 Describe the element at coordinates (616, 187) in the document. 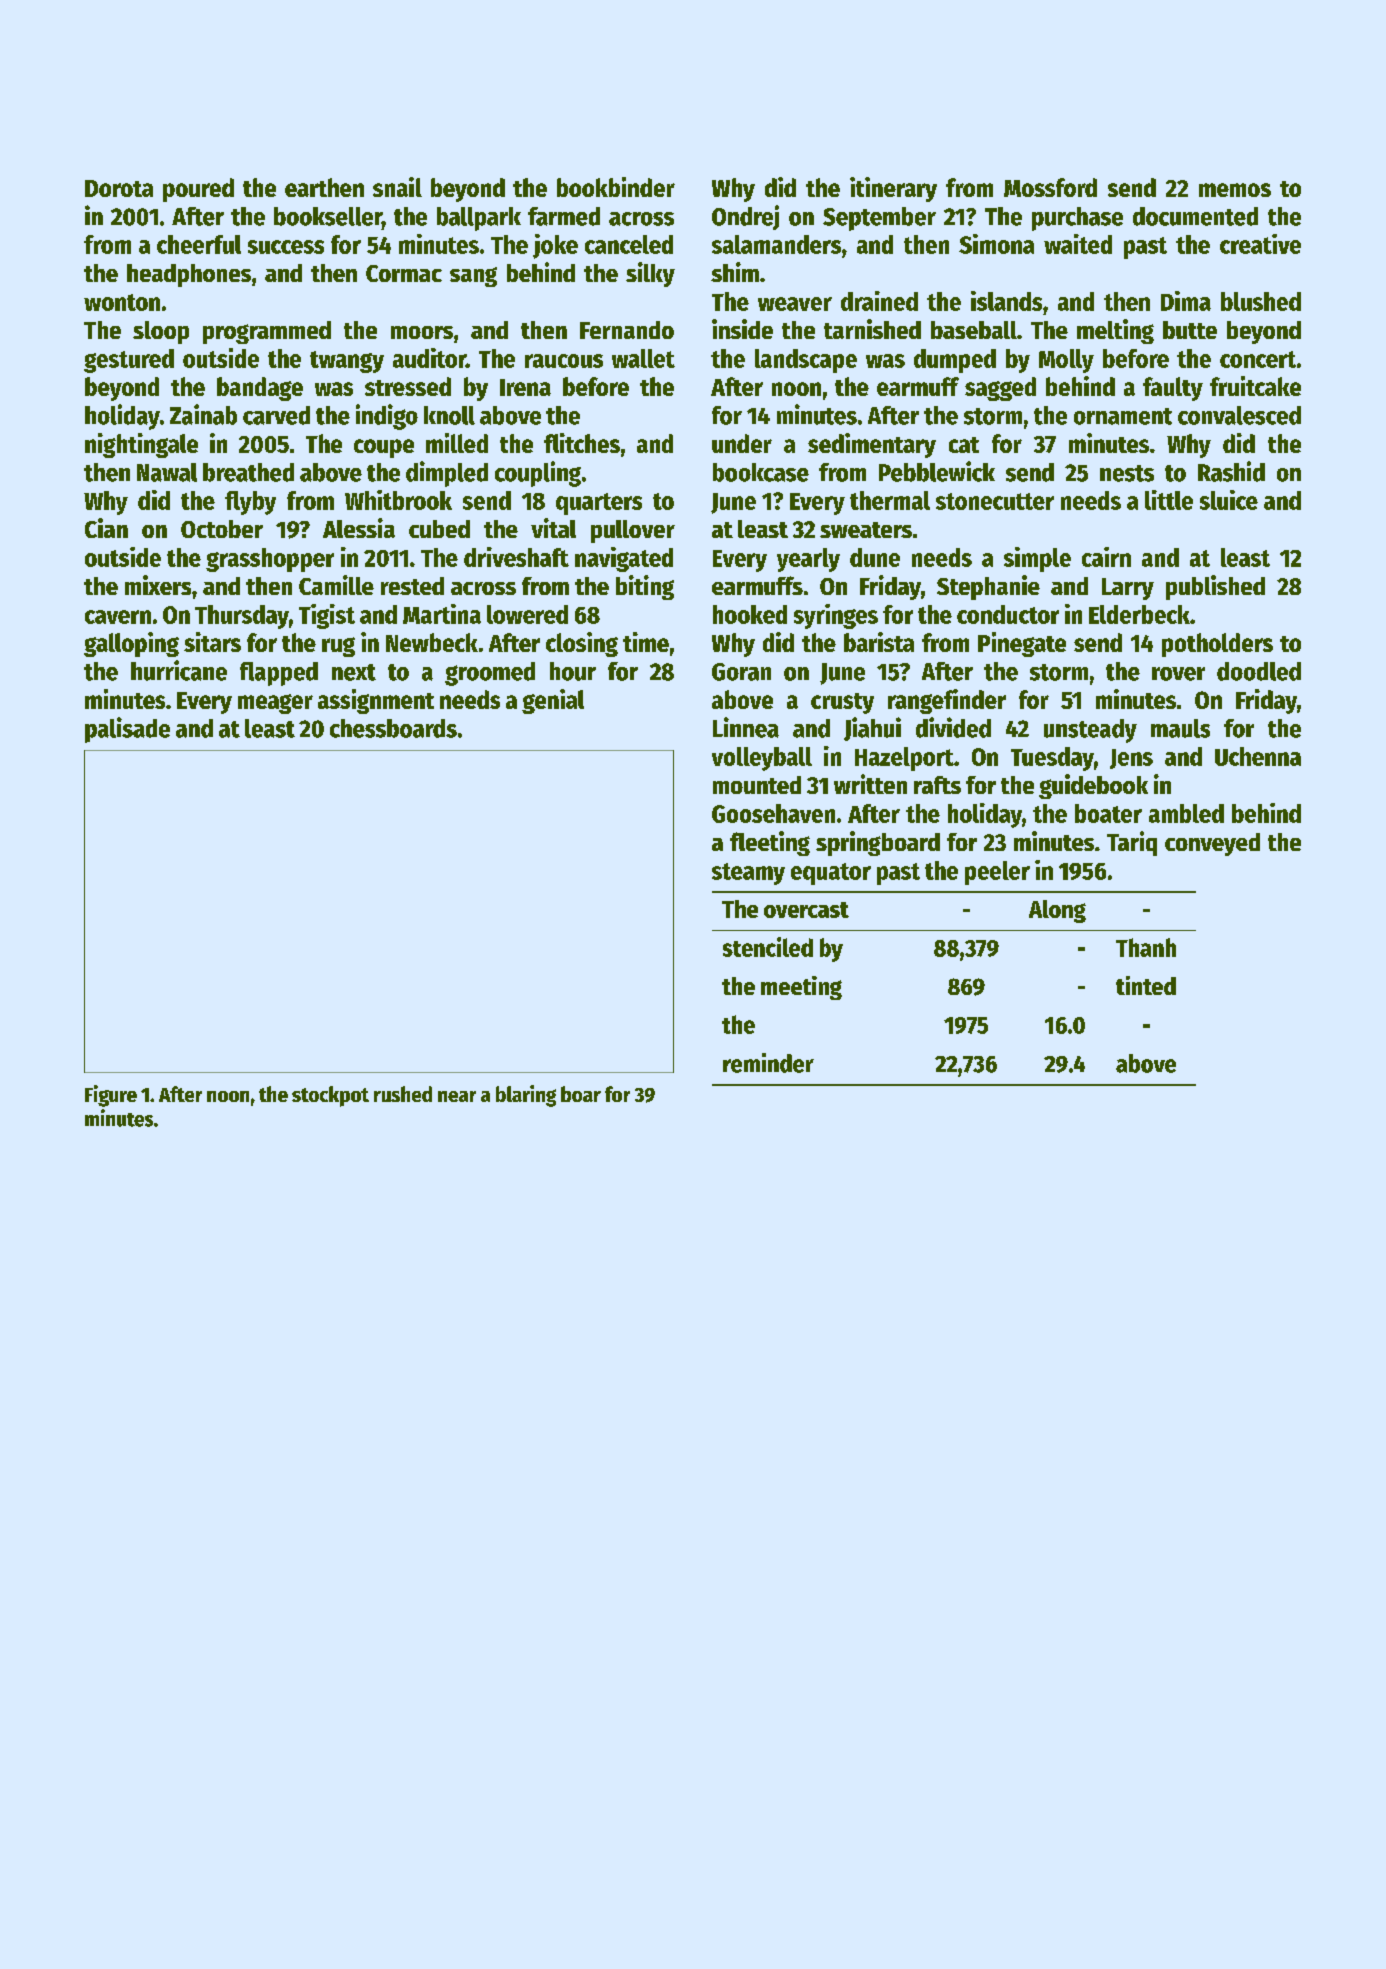

I see `bookbinder` at that location.
